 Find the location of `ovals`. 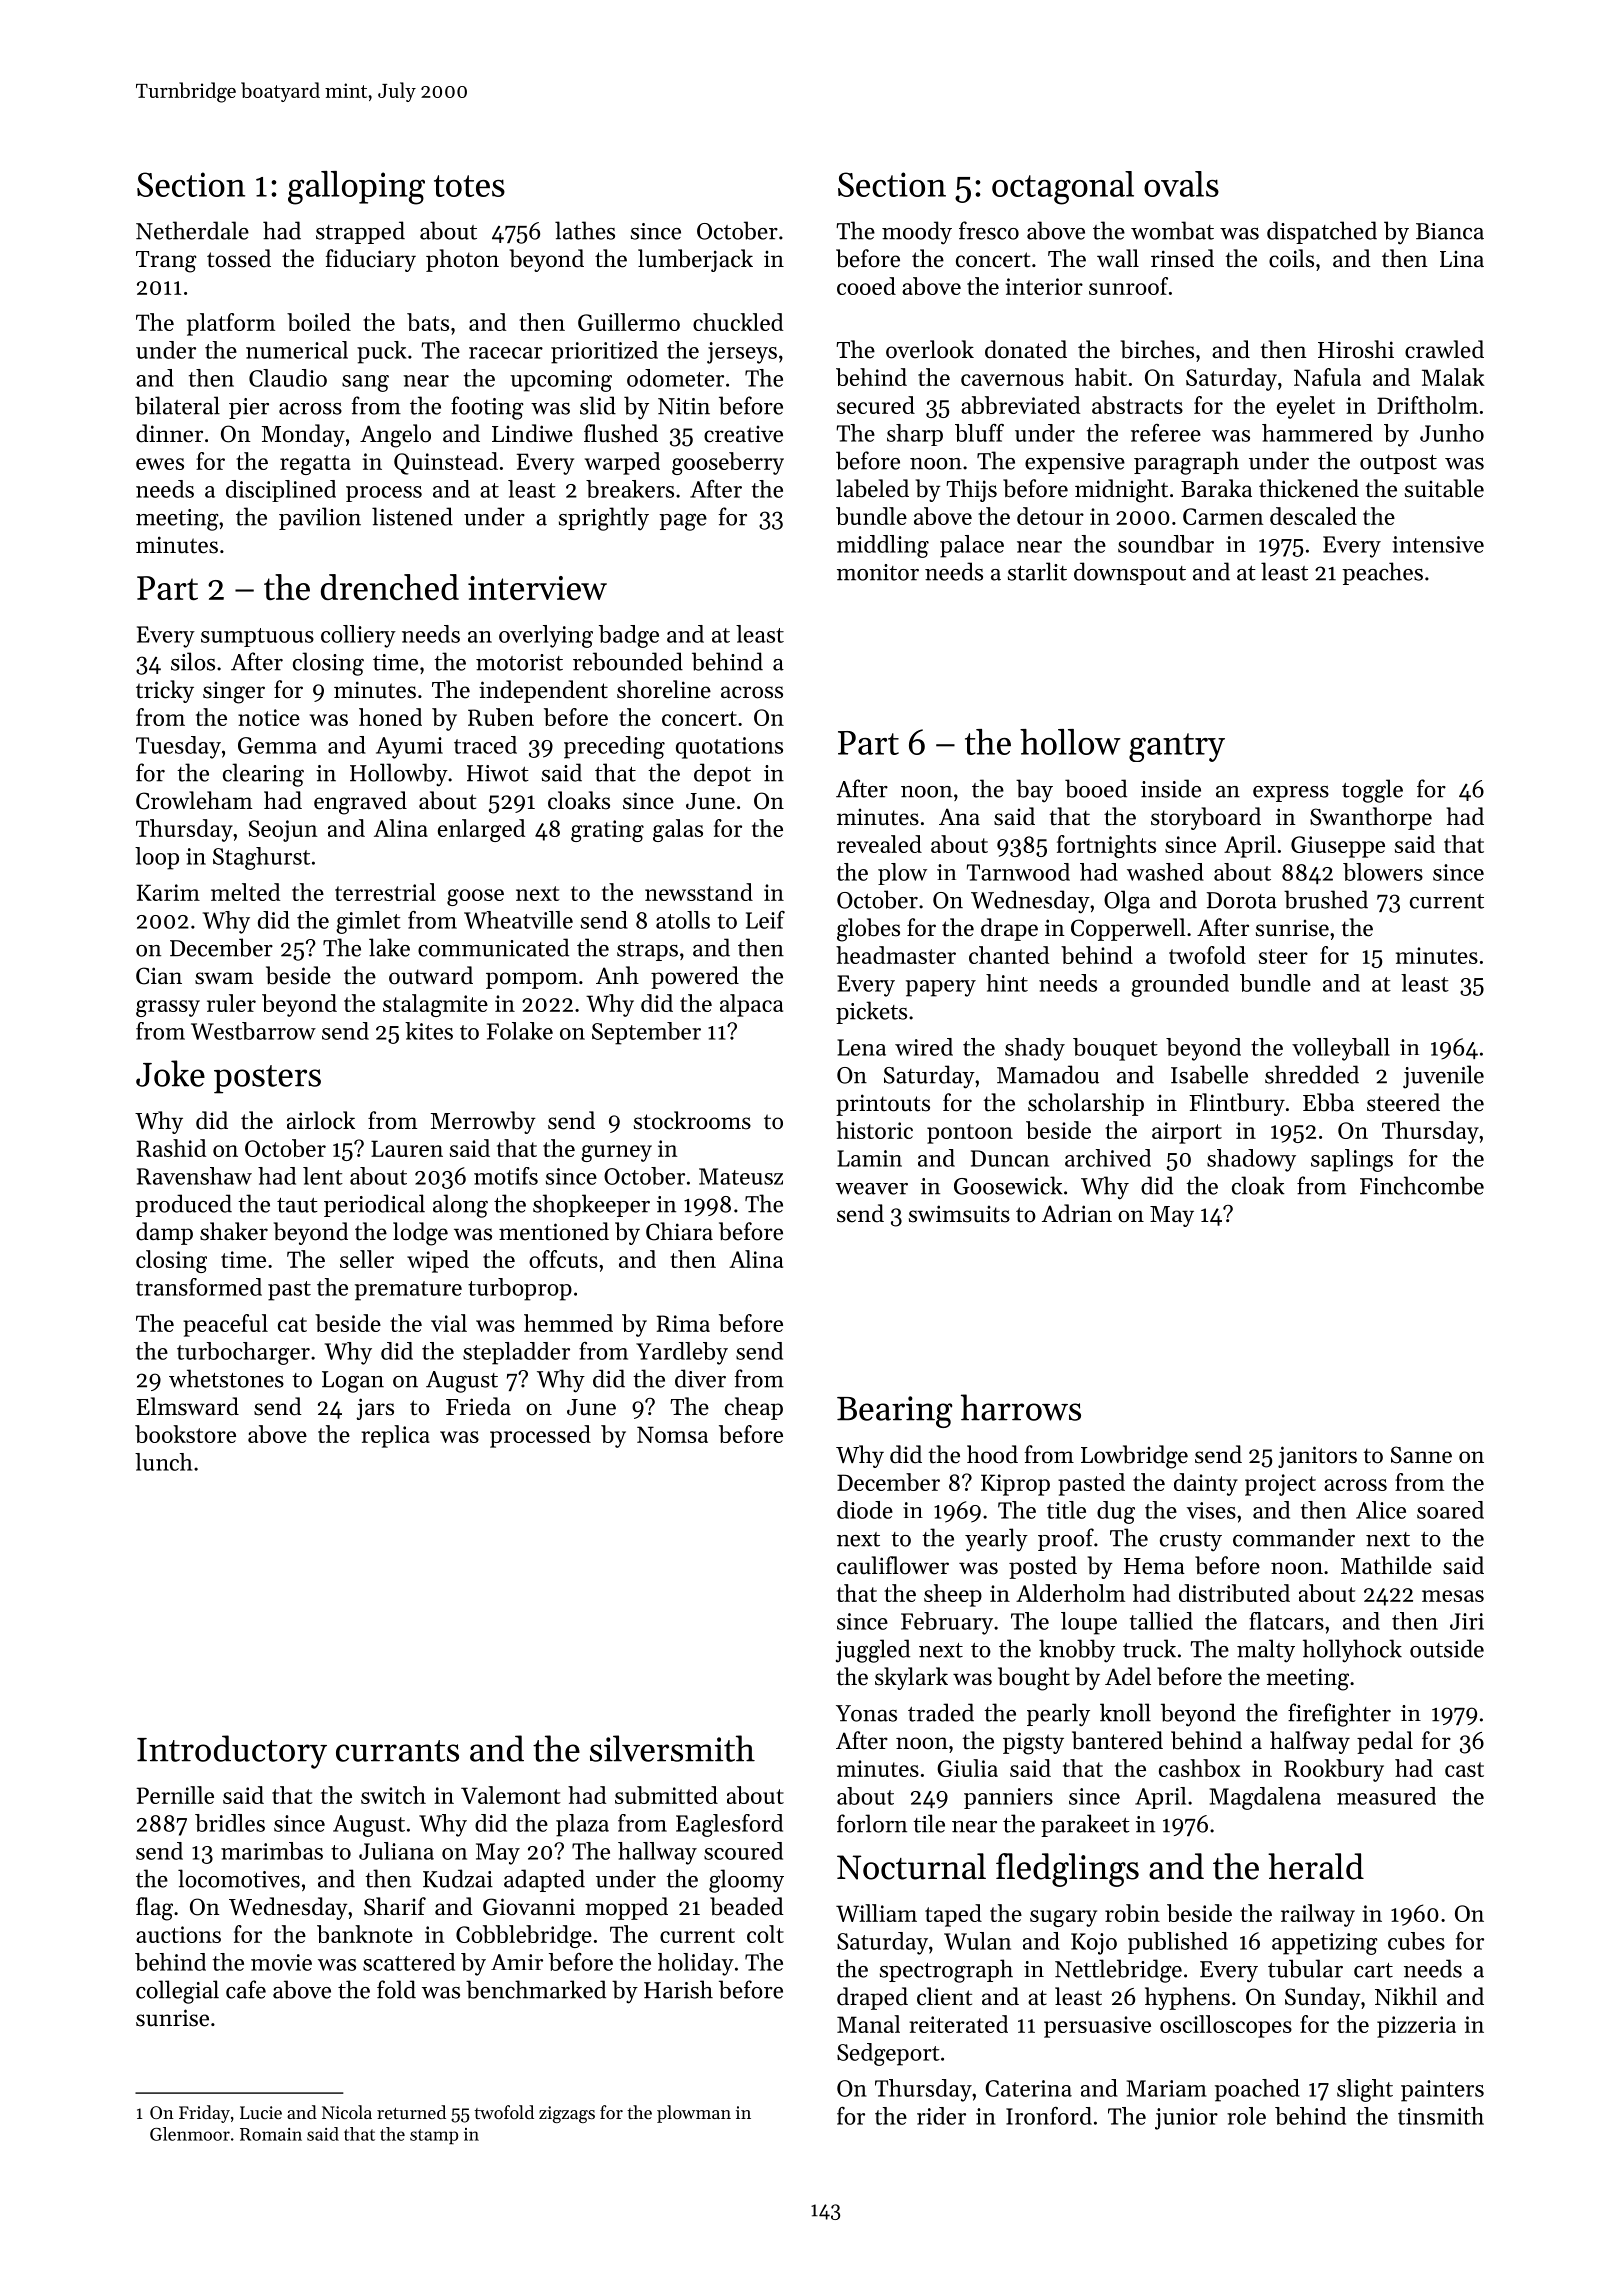

ovals is located at coordinates (1181, 184).
